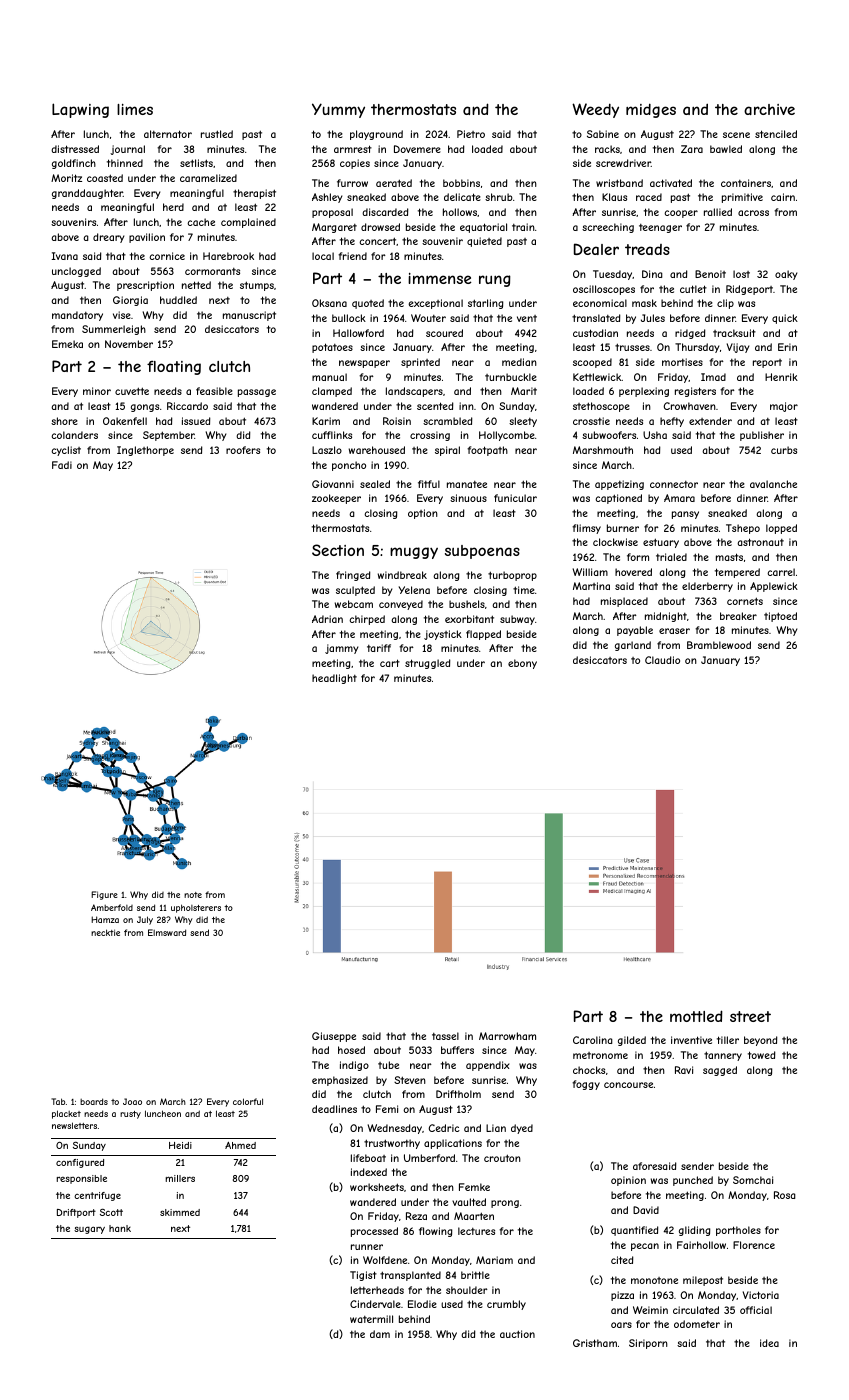 Image resolution: width=849 pixels, height=1400 pixels. Describe the element at coordinates (338, 550) in the document. I see `Section` at that location.
